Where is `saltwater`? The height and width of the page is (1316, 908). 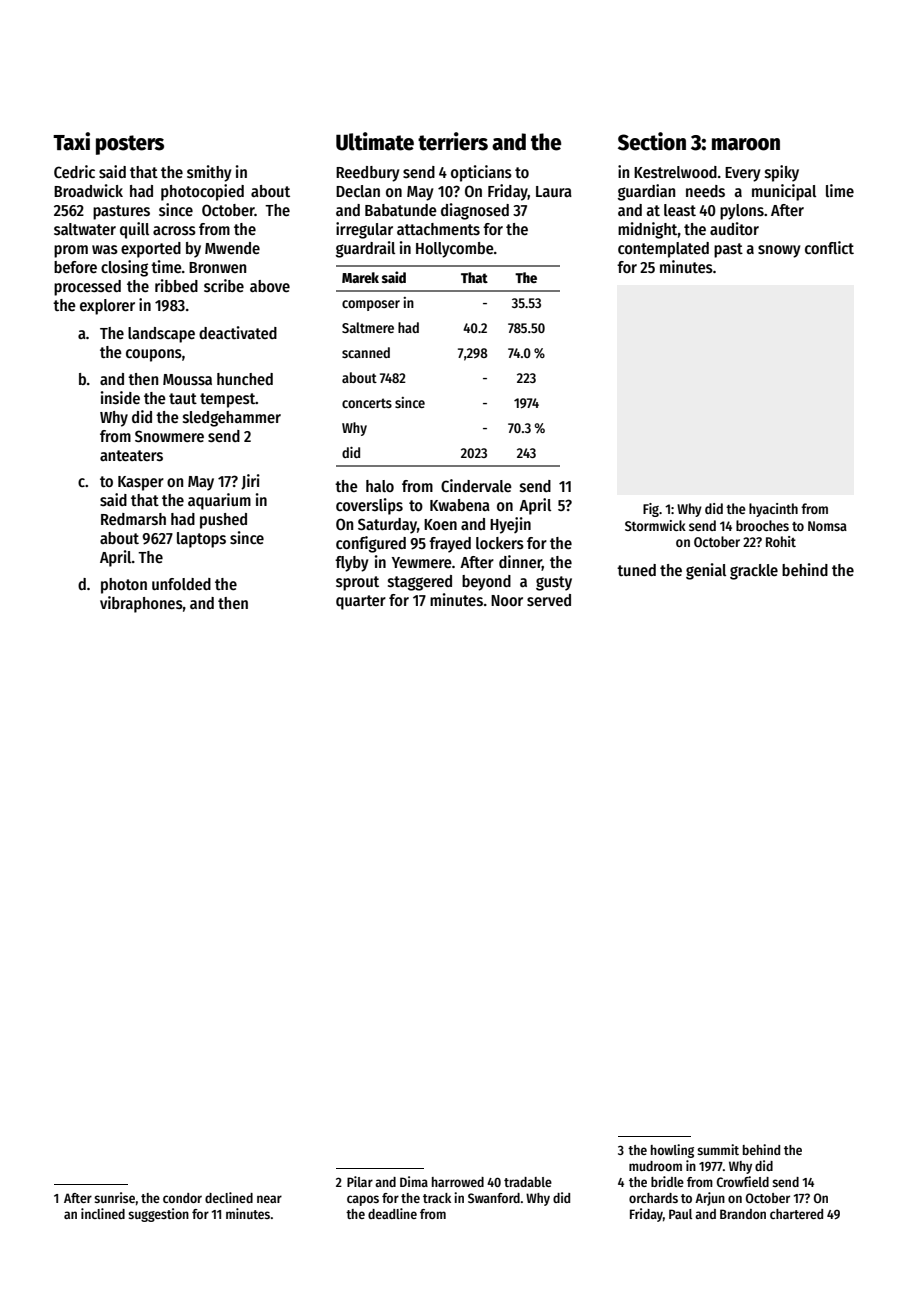
saltwater is located at coordinates (85, 229).
